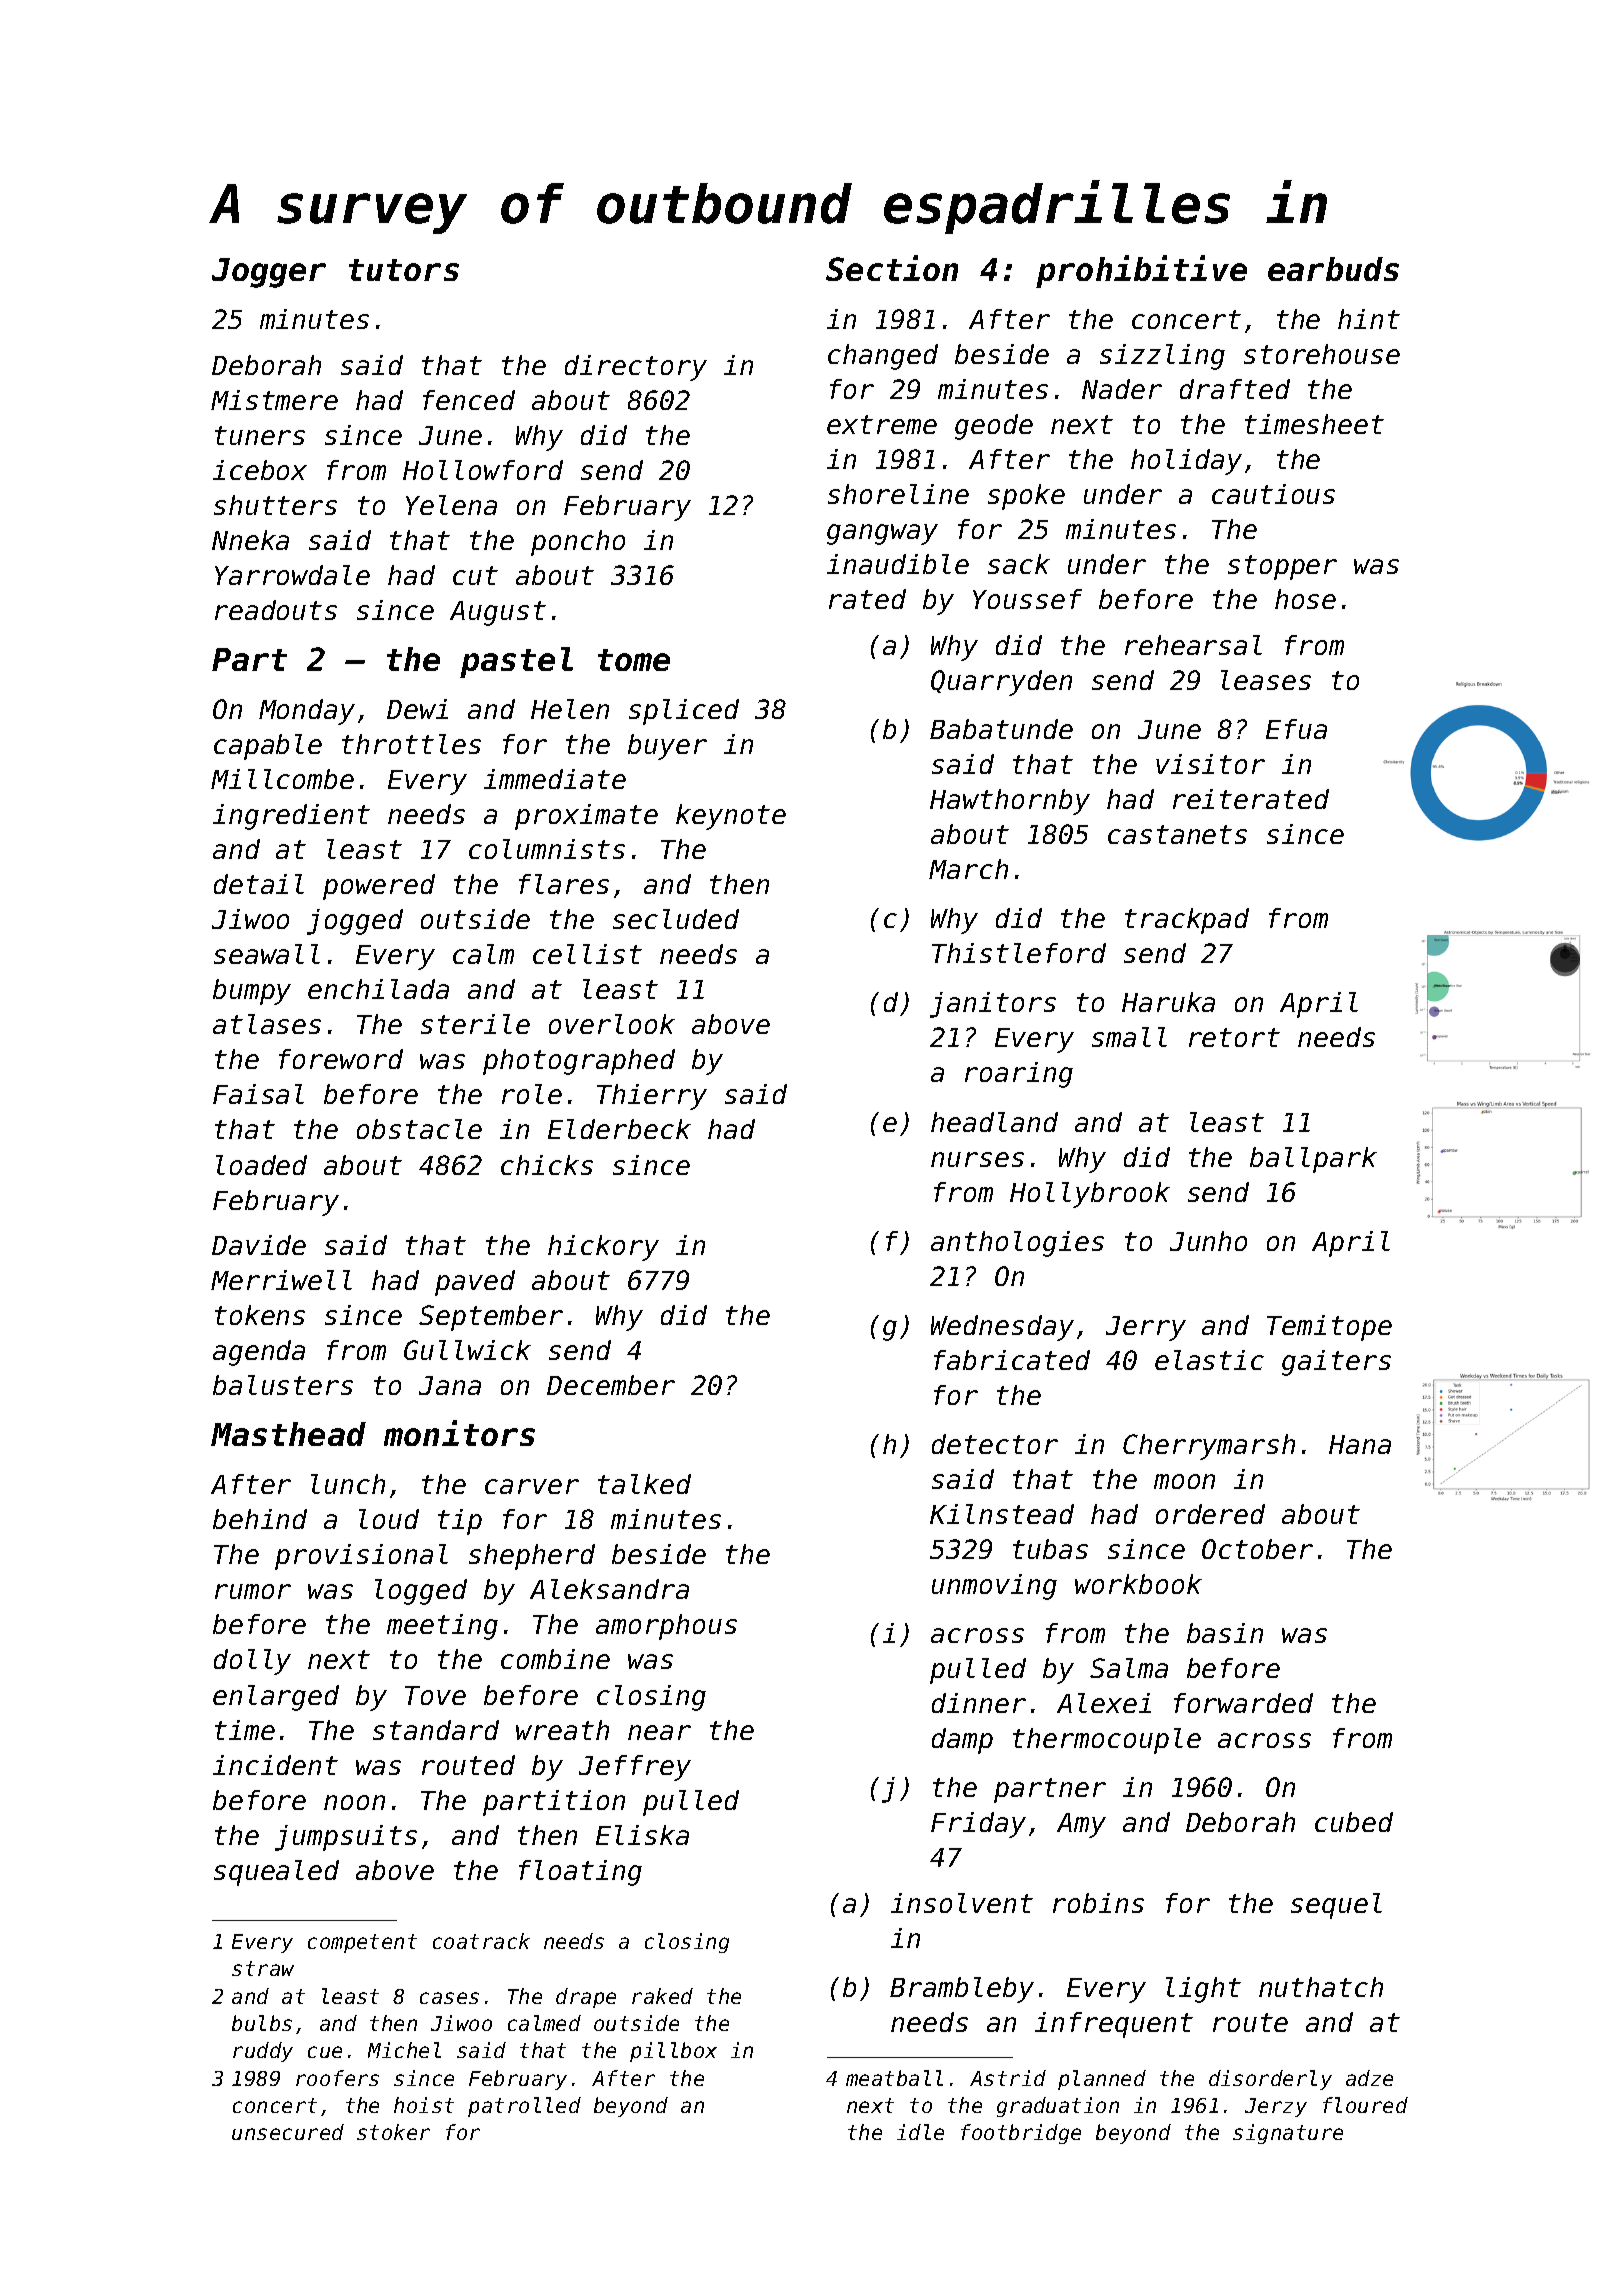 This screenshot has width=1620, height=2292. What do you see at coordinates (250, 540) in the screenshot?
I see `Nneka` at bounding box center [250, 540].
